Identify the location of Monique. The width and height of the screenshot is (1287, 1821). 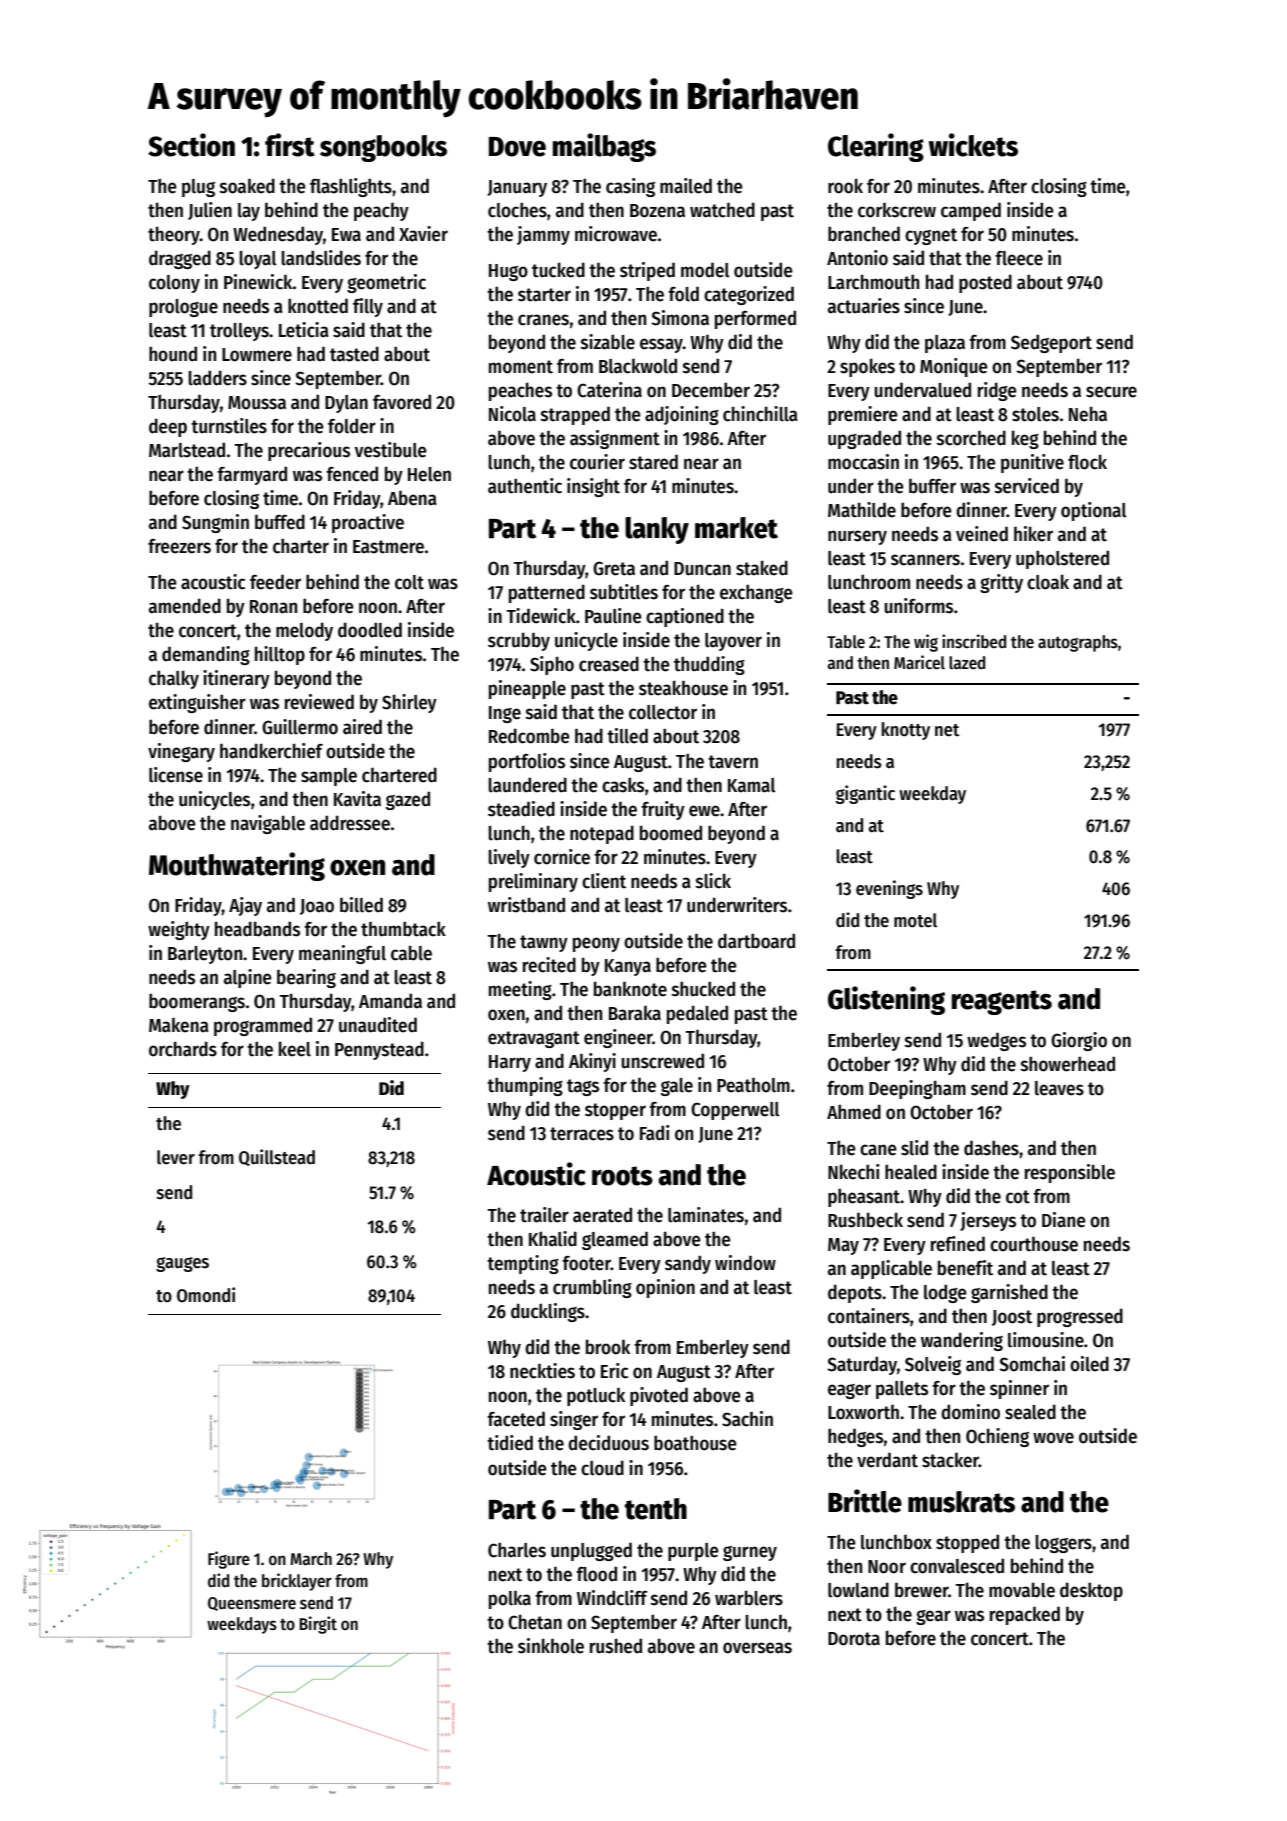
(954, 367).
